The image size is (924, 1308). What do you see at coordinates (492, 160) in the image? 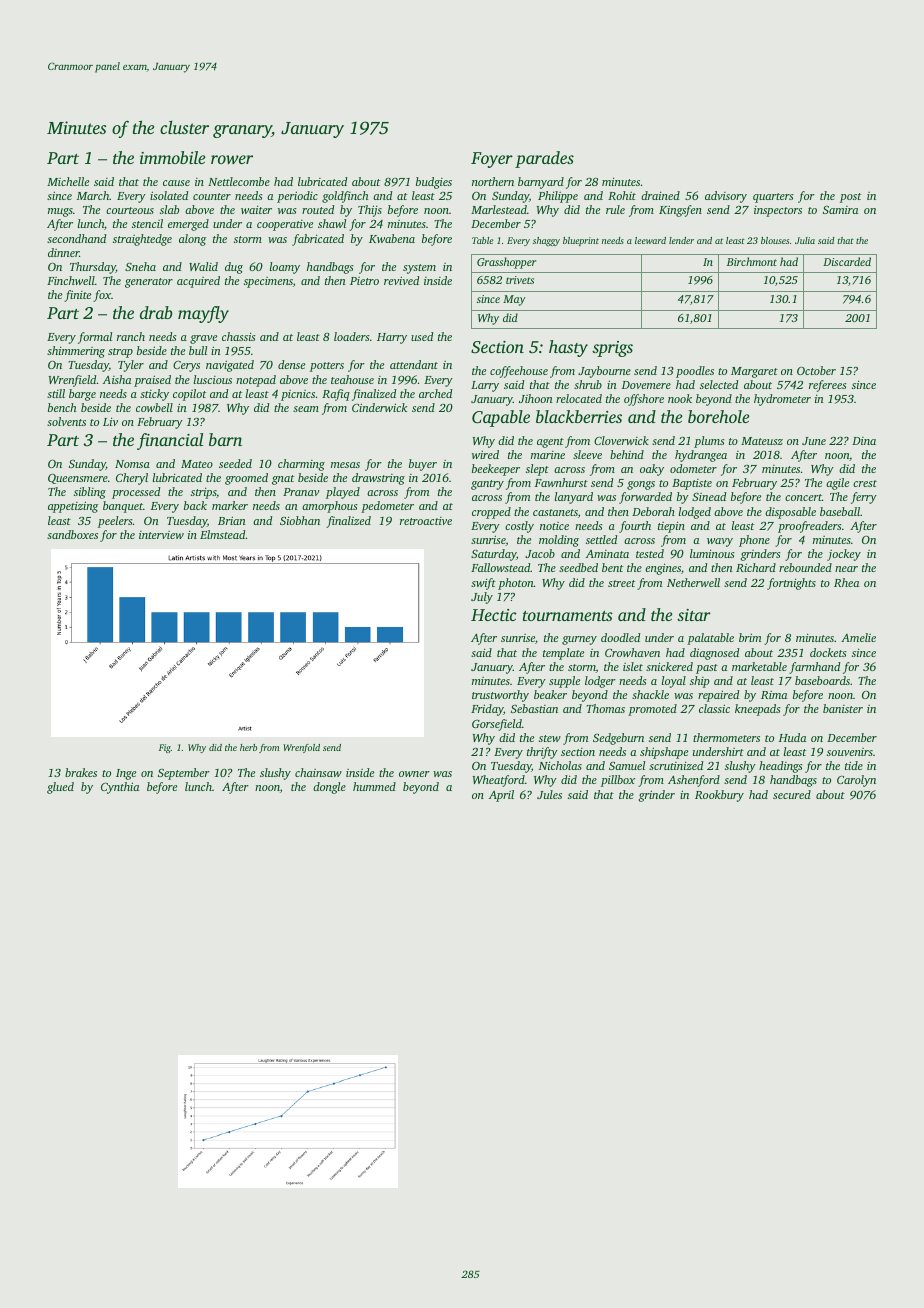
I see `Foyer` at bounding box center [492, 160].
